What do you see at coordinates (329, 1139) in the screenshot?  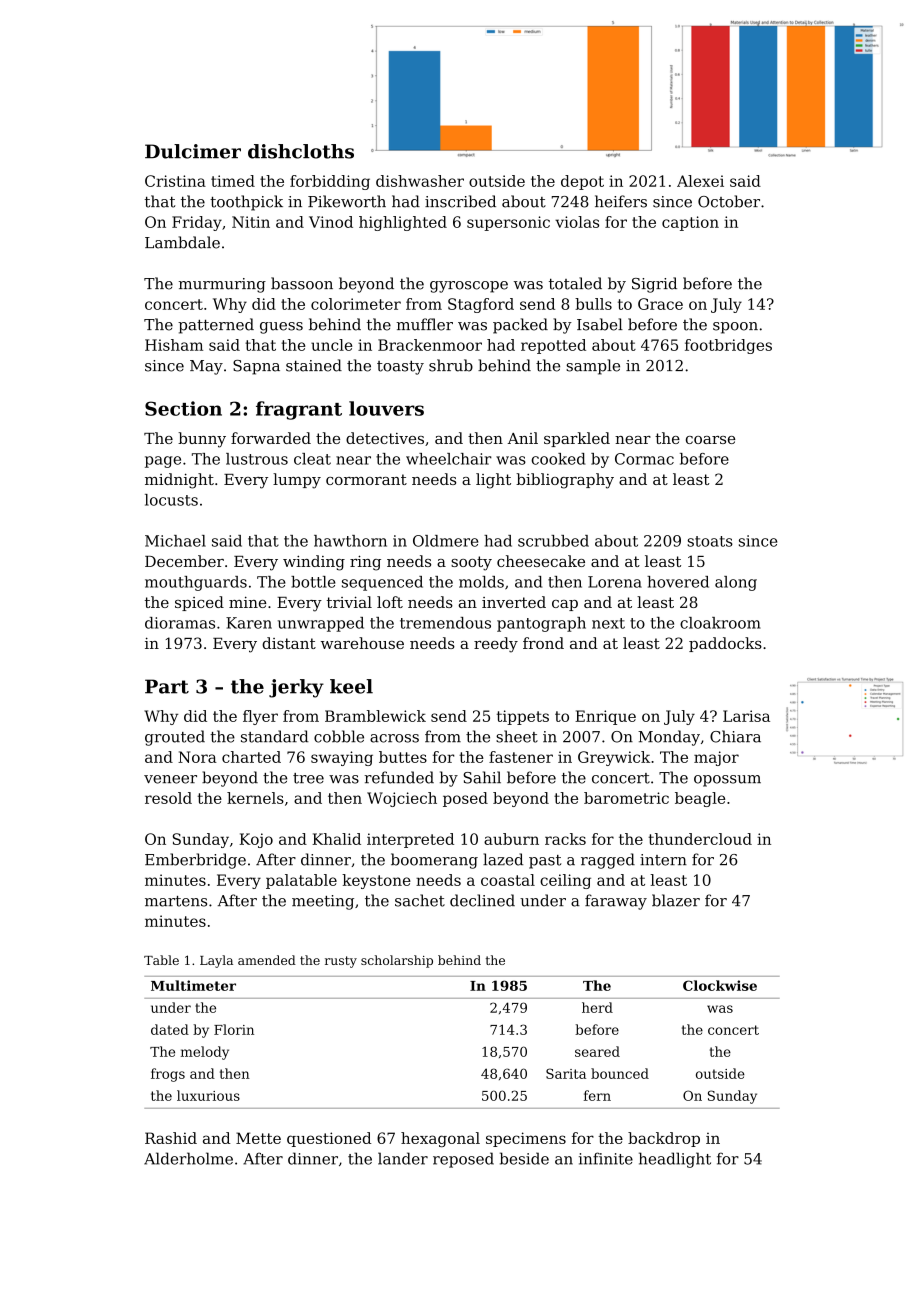 I see `questioned` at bounding box center [329, 1139].
